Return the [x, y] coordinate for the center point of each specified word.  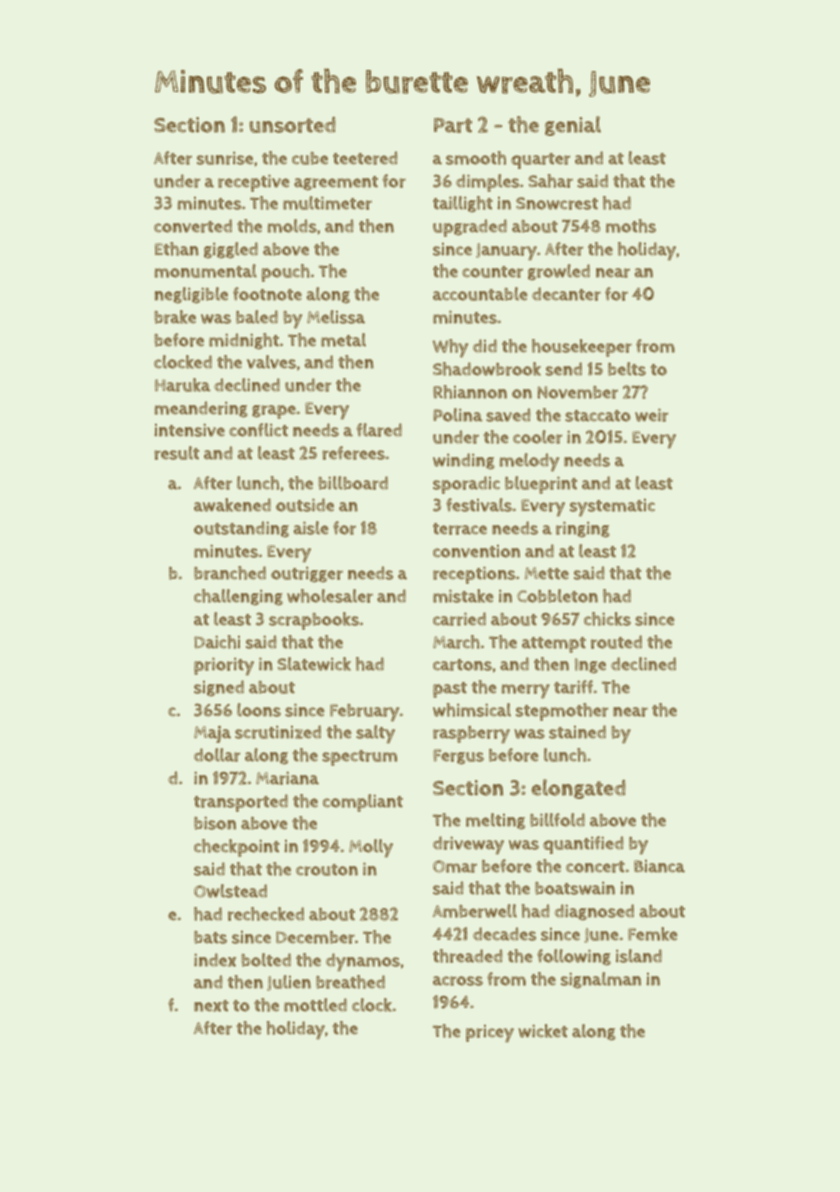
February [364, 713]
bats [210, 937]
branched [230, 573]
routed [616, 642]
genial [573, 126]
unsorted [292, 125]
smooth [476, 158]
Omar [455, 866]
